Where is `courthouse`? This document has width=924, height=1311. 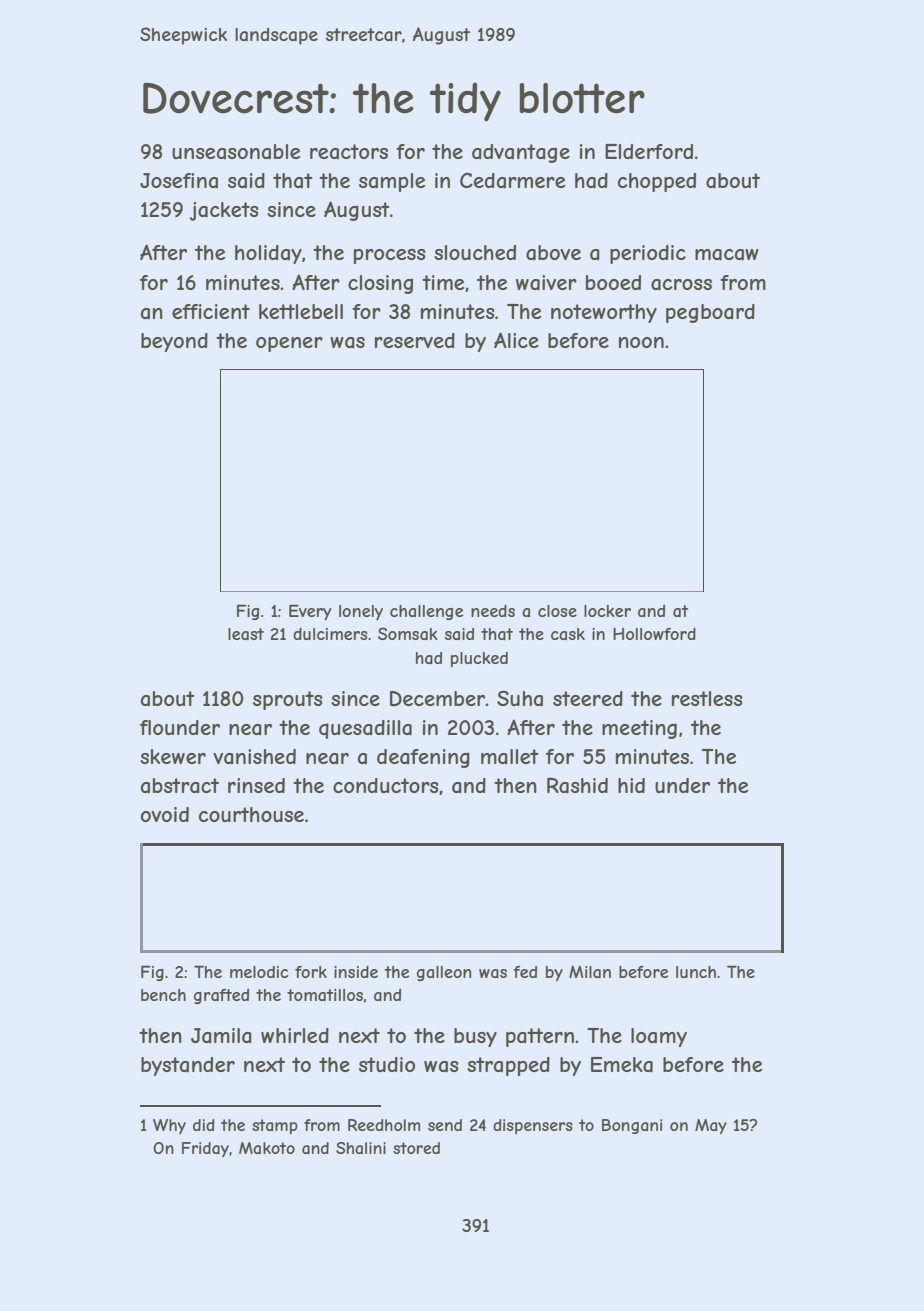
courthouse is located at coordinates (251, 814).
